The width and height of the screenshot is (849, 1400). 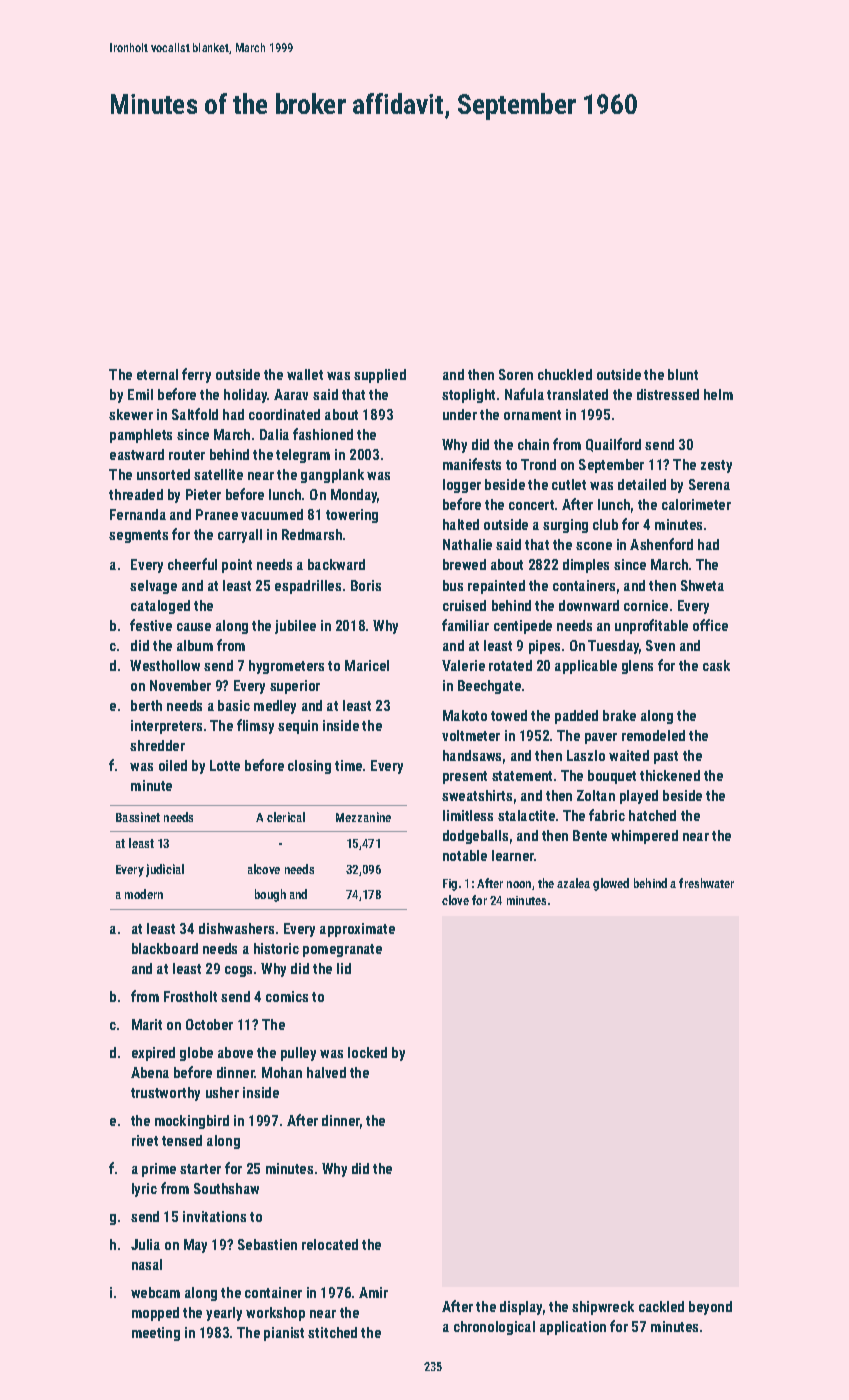 I want to click on Pranee, so click(x=217, y=514).
